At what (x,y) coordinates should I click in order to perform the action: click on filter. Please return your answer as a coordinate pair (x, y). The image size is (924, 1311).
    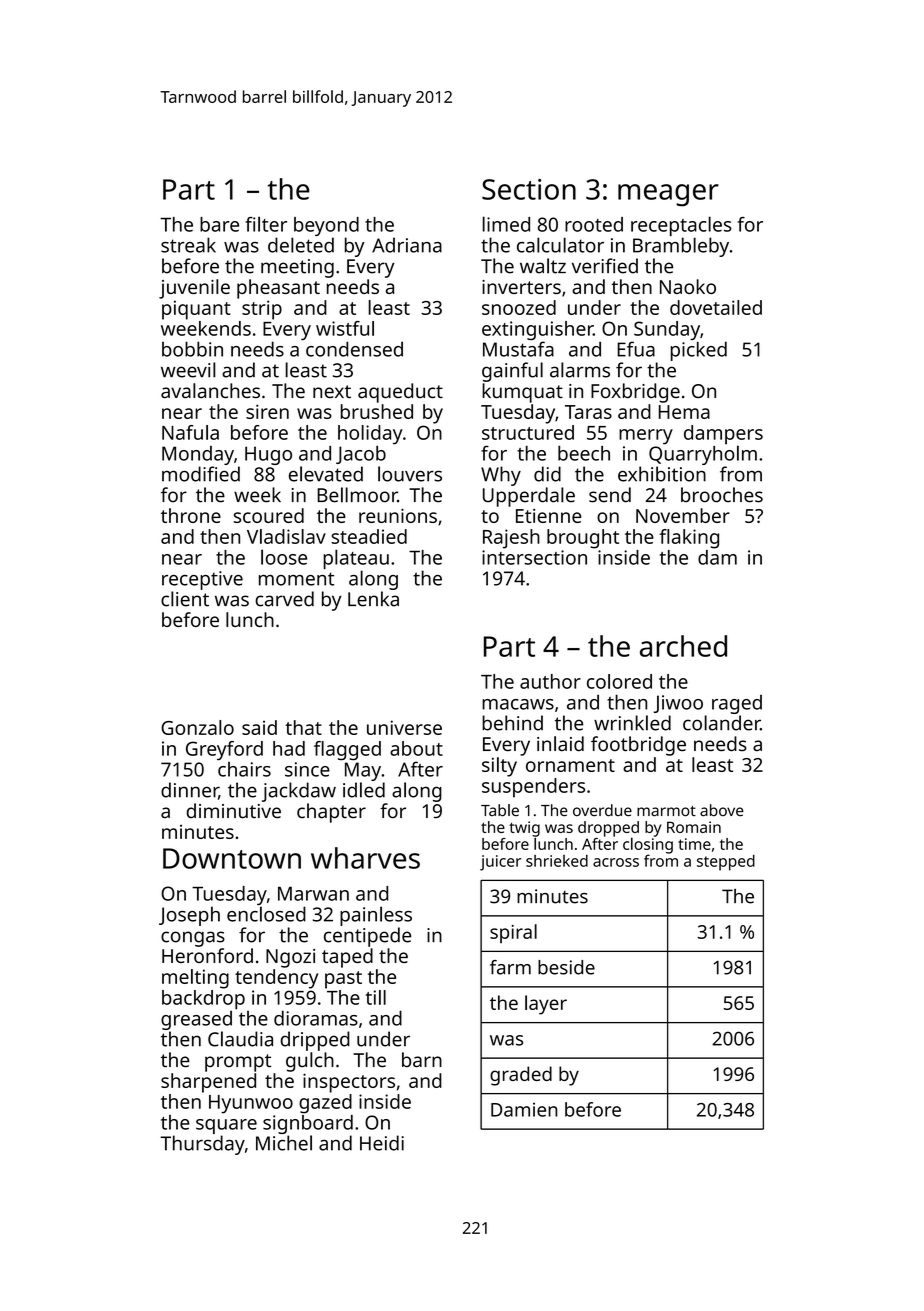
    Looking at the image, I should click on (266, 224).
